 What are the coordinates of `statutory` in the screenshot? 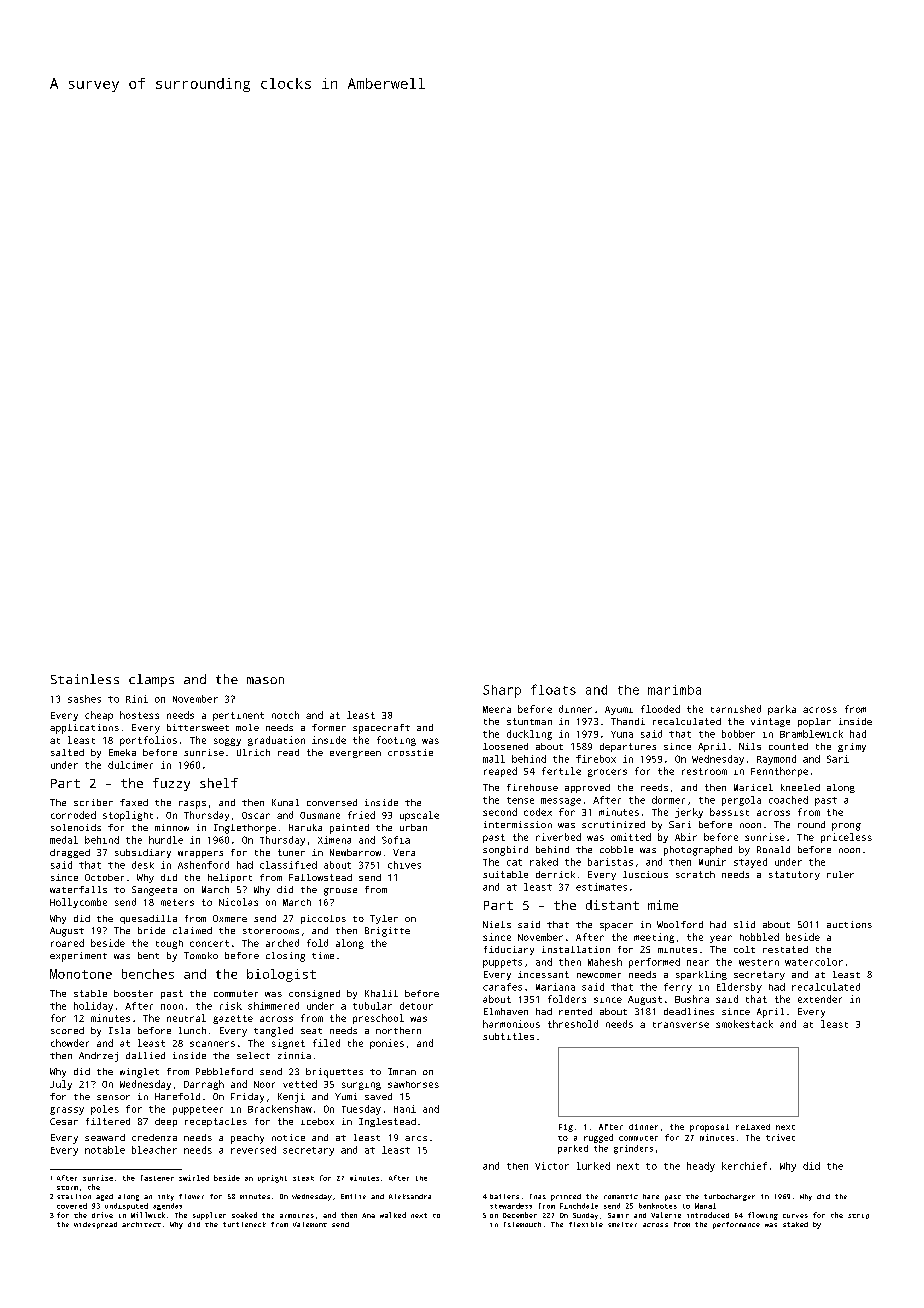 It's located at (794, 875).
